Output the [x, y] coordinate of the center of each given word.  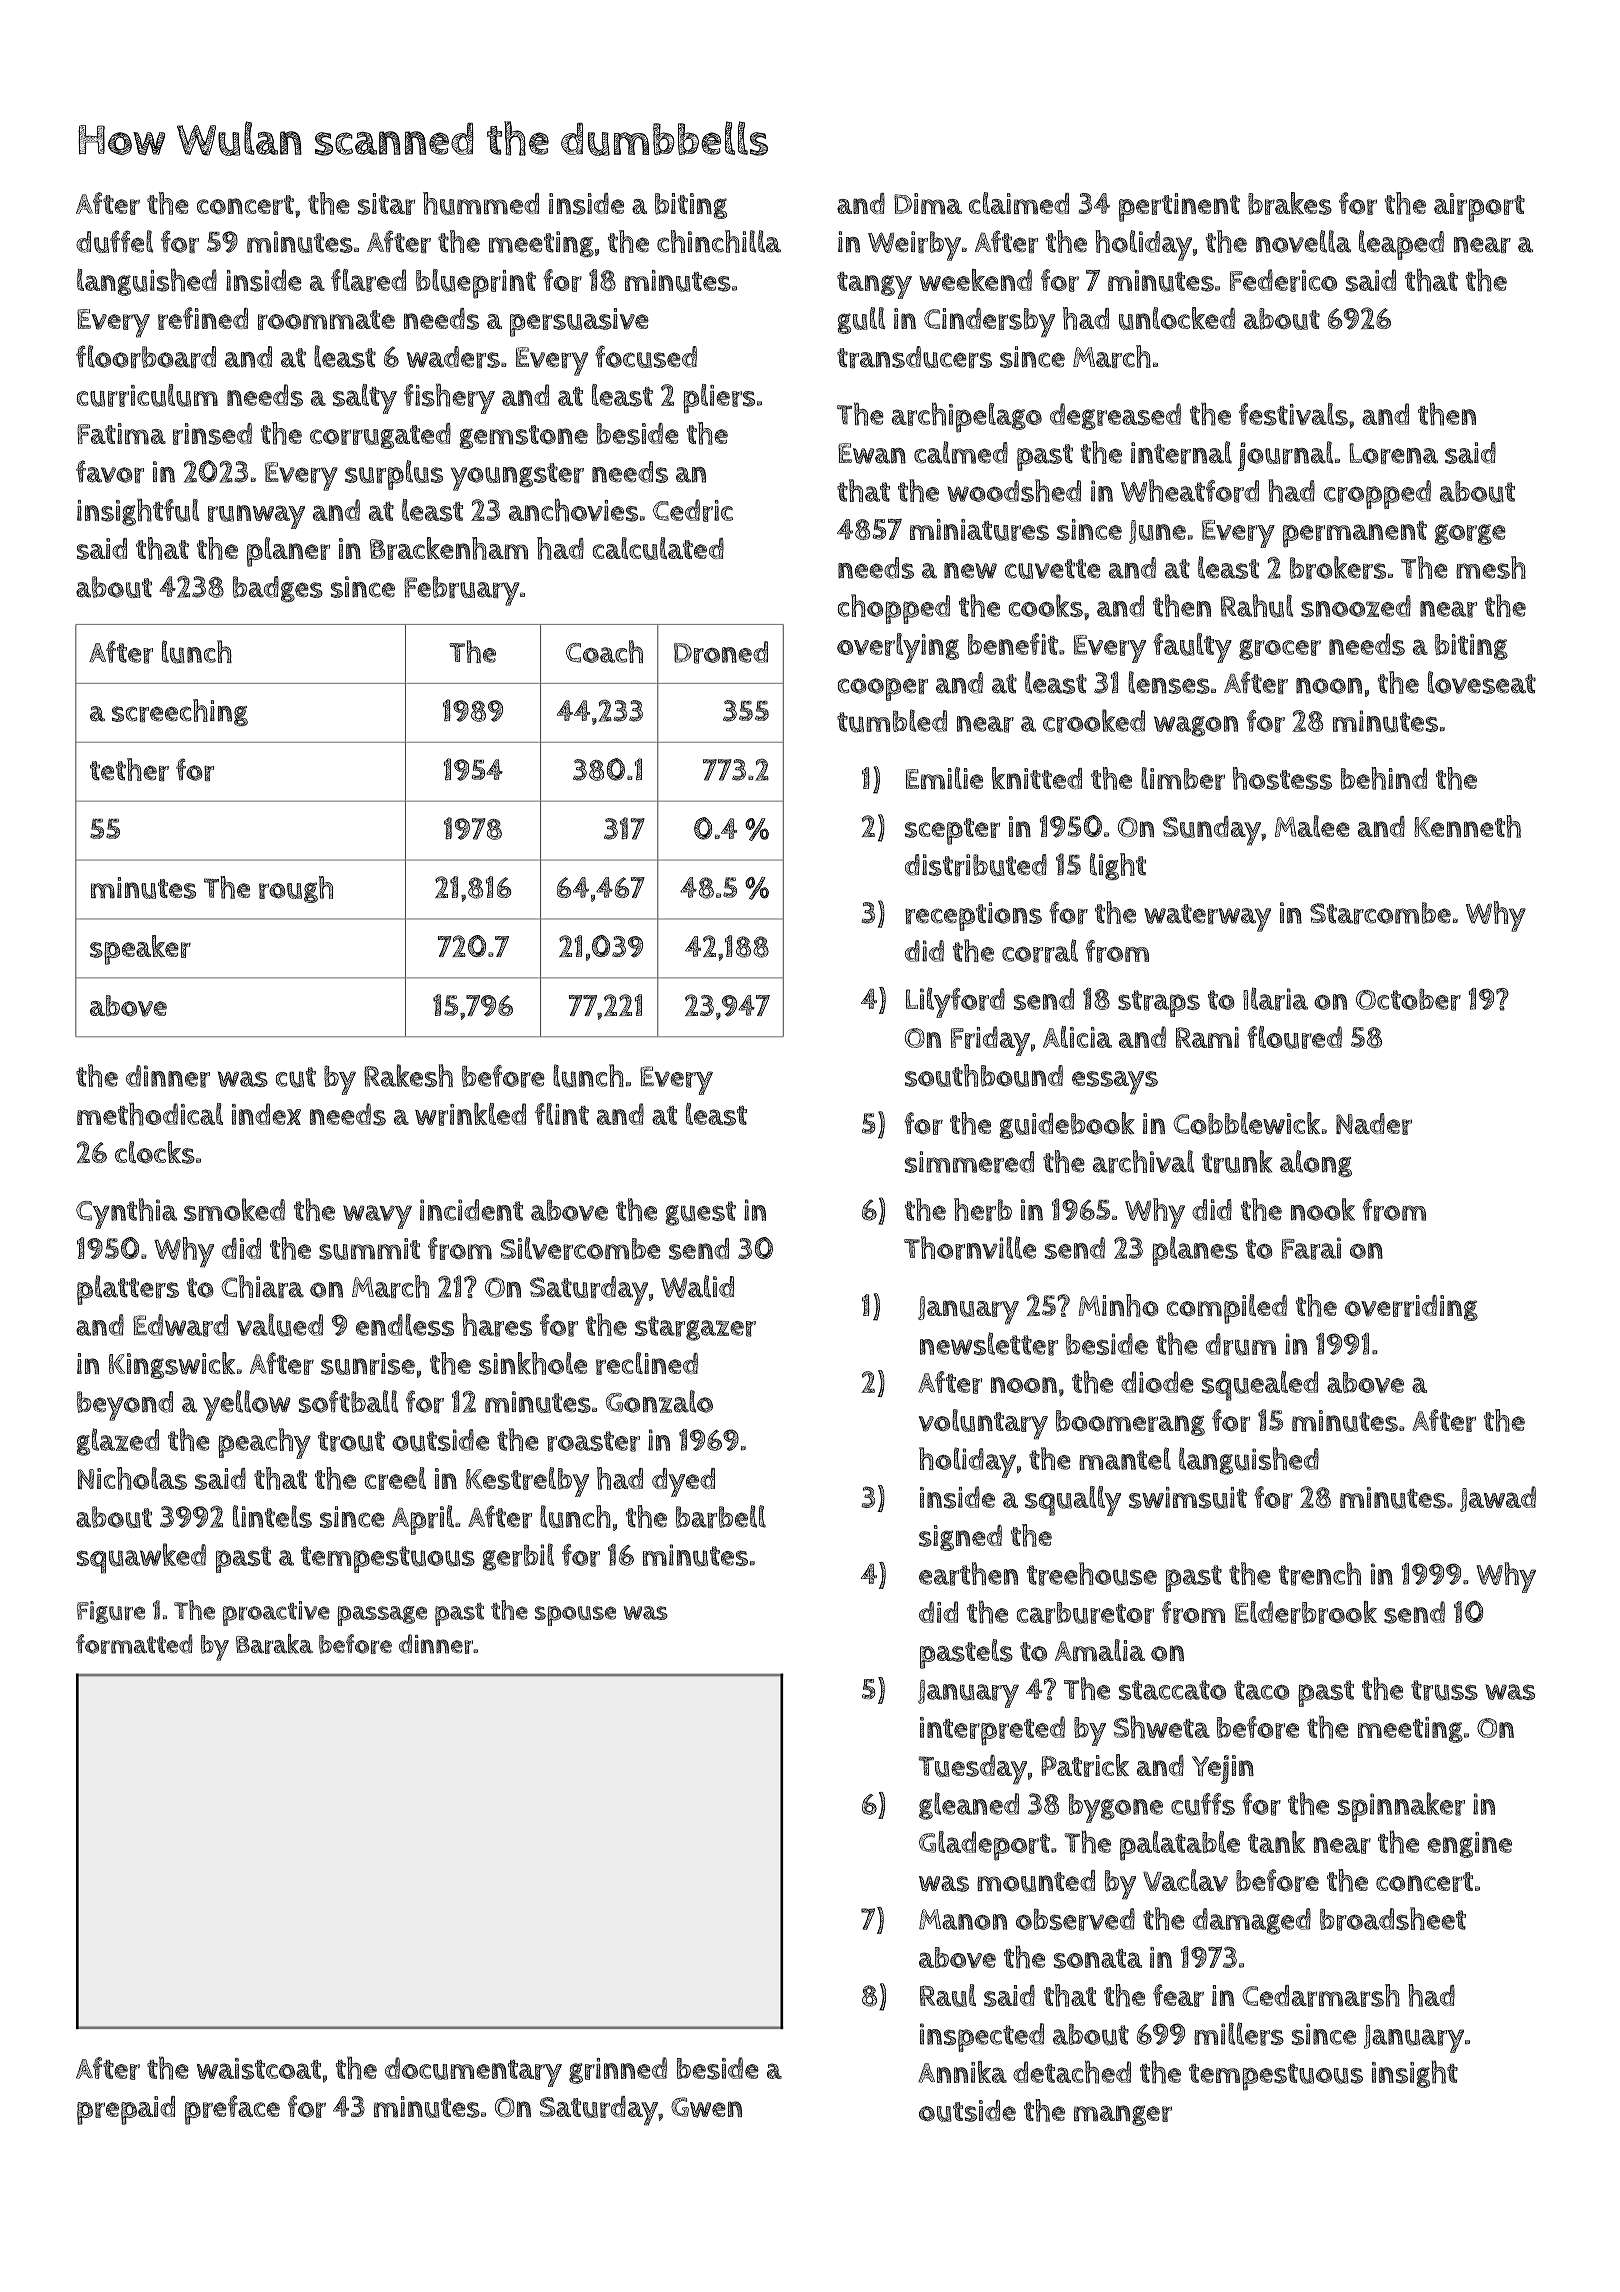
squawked [141, 1558]
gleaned [969, 1806]
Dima [928, 204]
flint [562, 1114]
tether [129, 769]
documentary [473, 2072]
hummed [481, 203]
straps [1159, 1003]
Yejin [1223, 1769]
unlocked [1177, 318]
